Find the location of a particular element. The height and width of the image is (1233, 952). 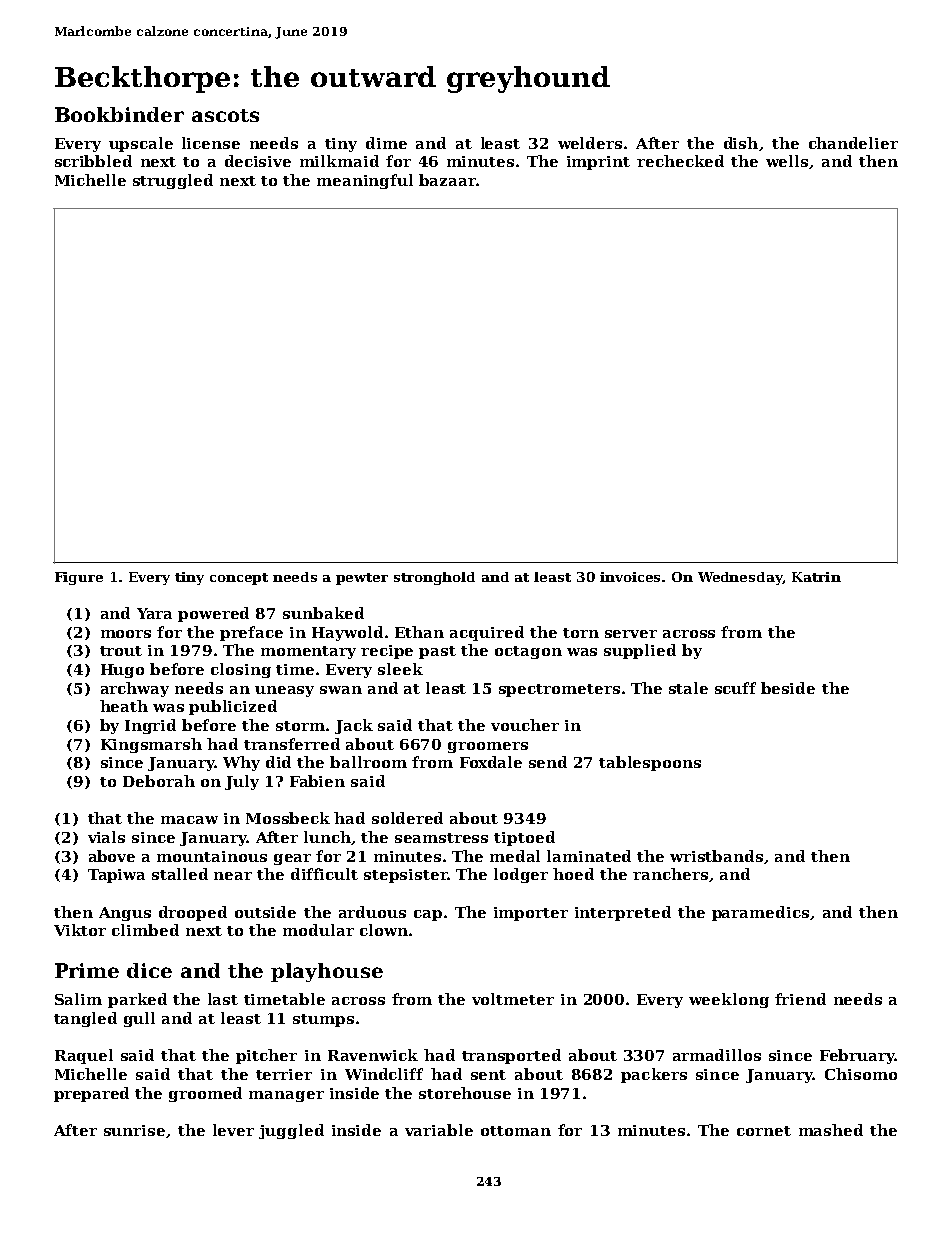

concept is located at coordinates (239, 579).
